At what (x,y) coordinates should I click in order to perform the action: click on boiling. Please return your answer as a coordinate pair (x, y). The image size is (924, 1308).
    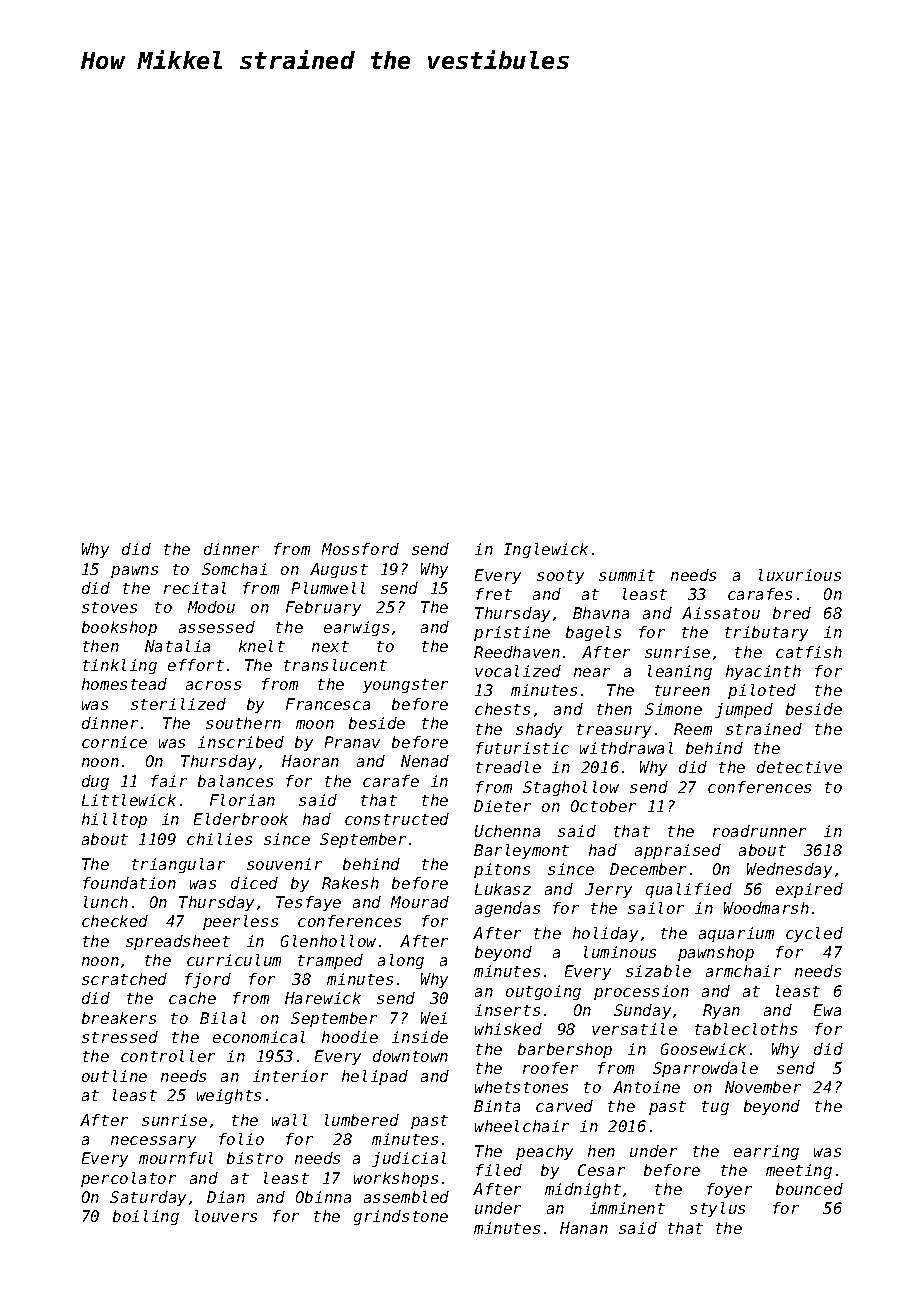
    Looking at the image, I should click on (146, 1217).
